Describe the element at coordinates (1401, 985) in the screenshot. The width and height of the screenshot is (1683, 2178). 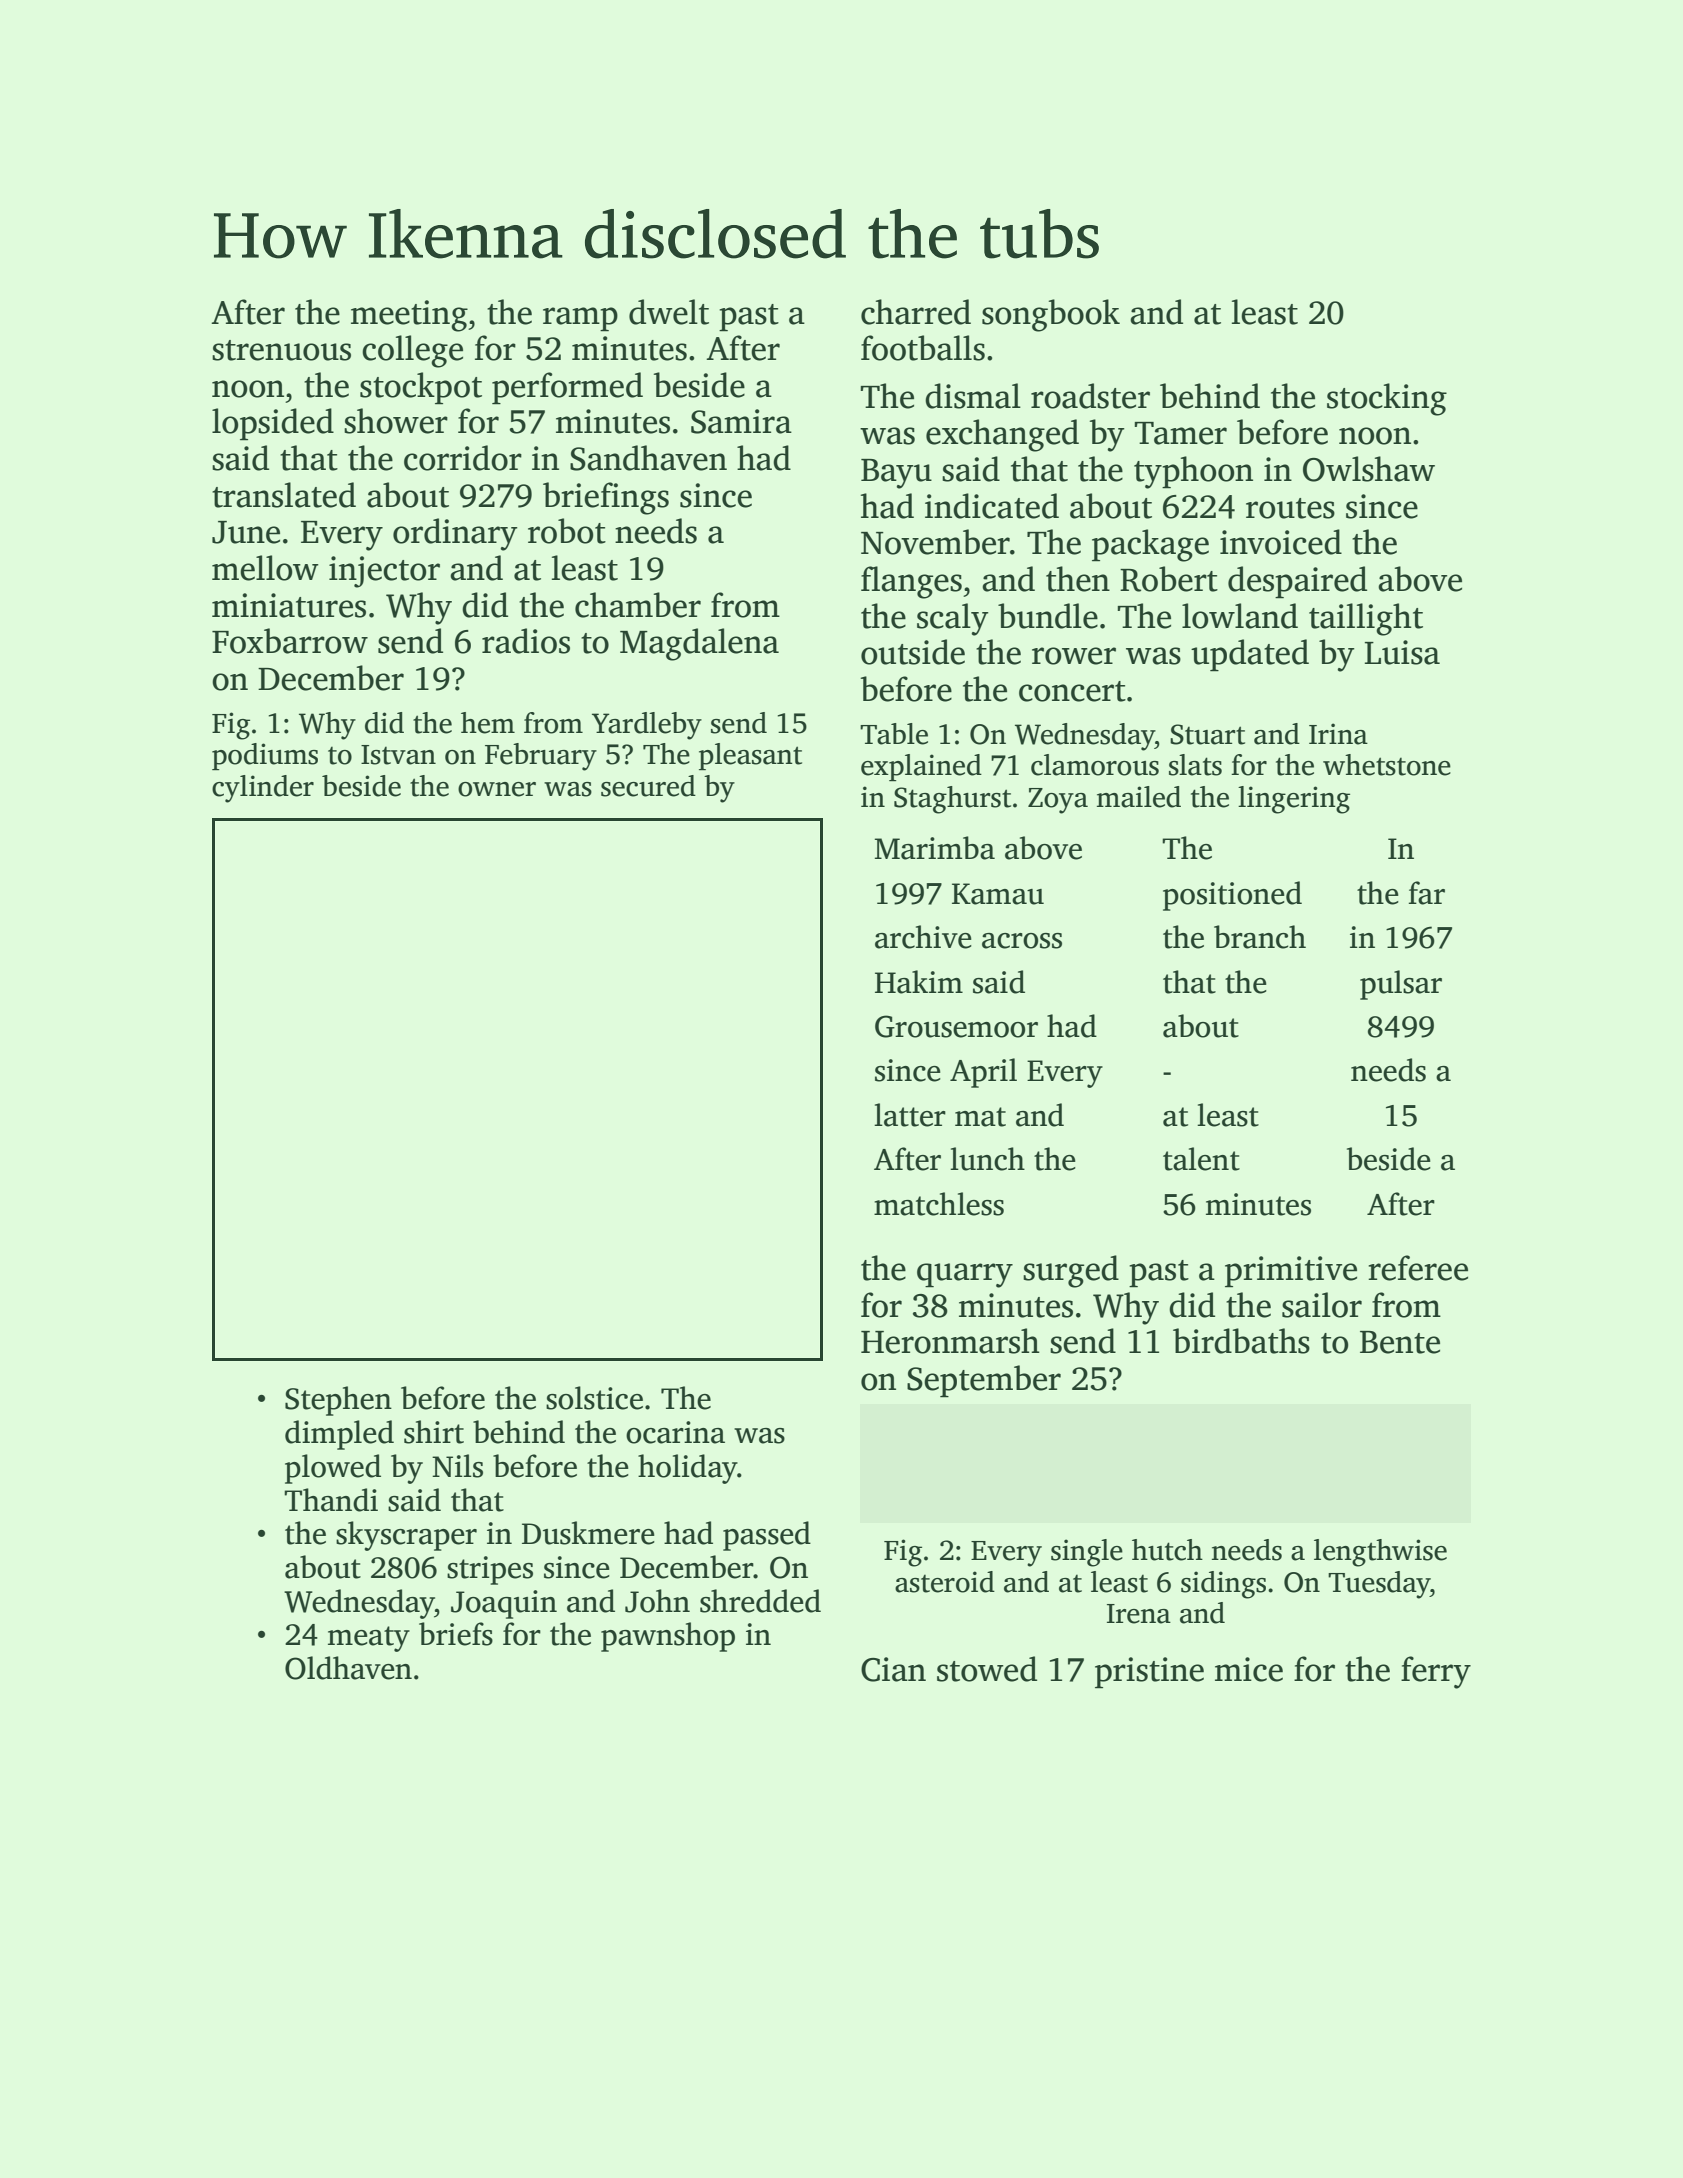
I see `pulsar` at that location.
